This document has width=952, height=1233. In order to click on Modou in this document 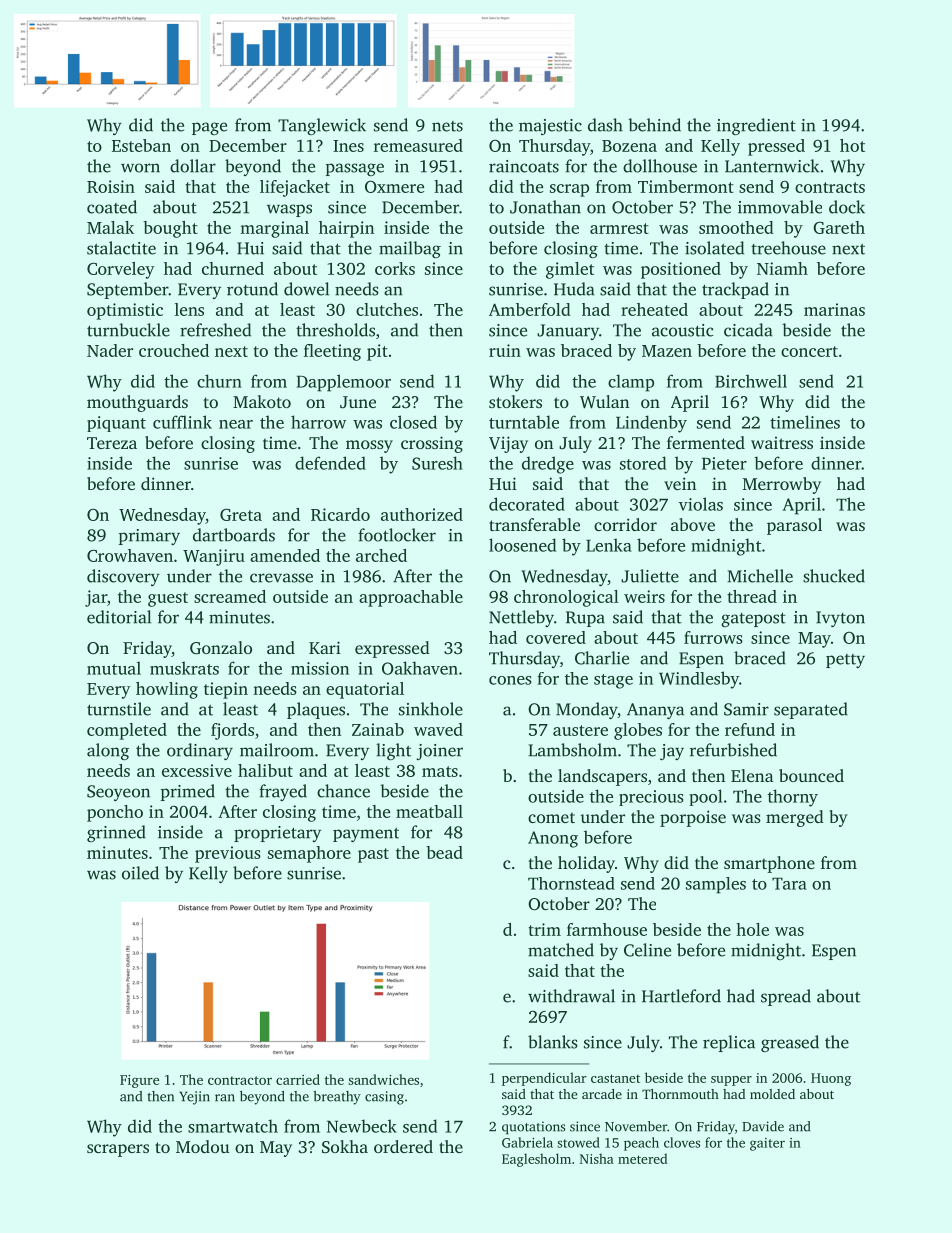, I will do `click(202, 1146)`.
